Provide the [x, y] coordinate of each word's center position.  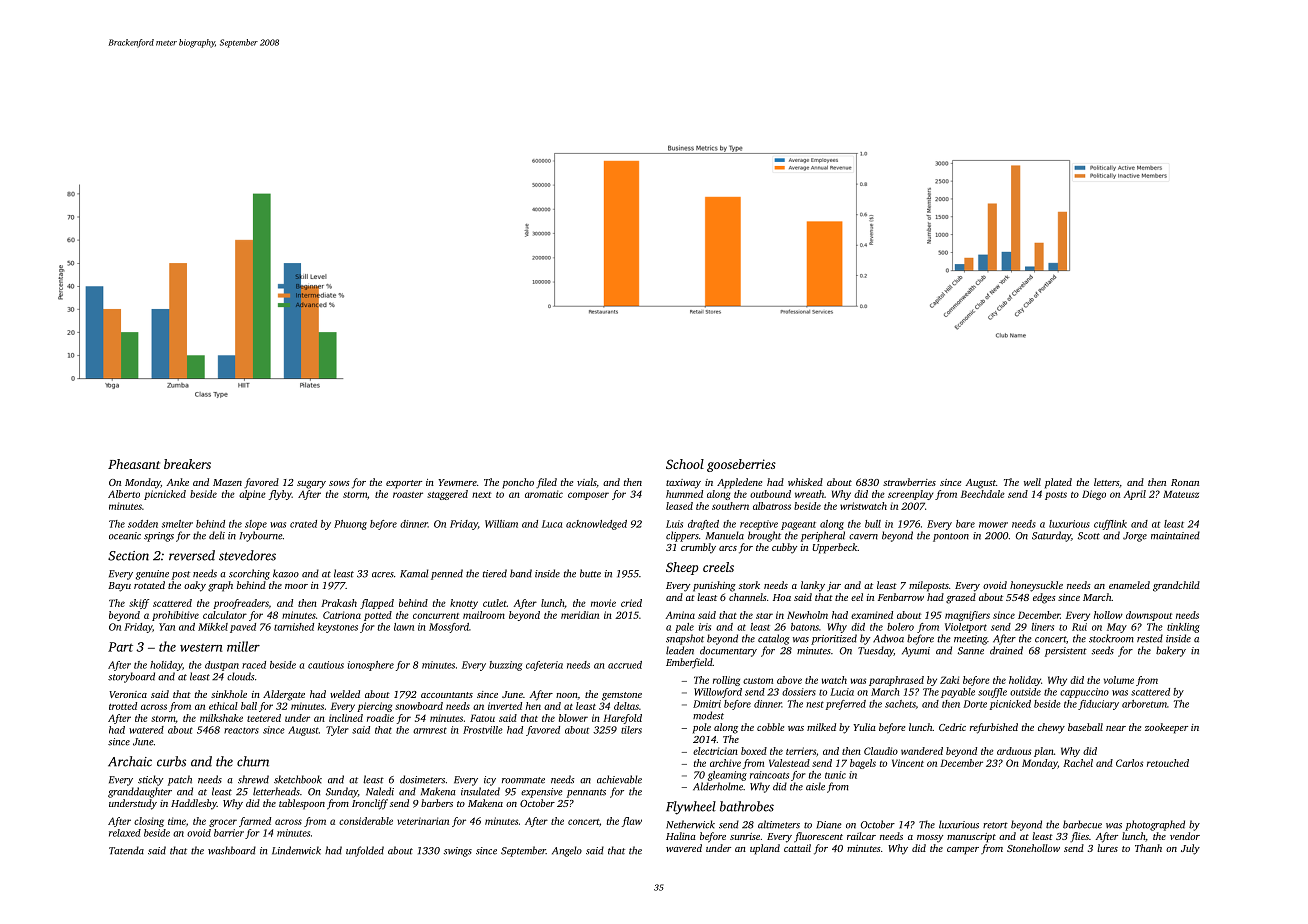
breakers [187, 464]
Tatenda [126, 850]
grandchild [1176, 586]
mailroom [484, 615]
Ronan [1185, 482]
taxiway [683, 484]
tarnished [294, 627]
